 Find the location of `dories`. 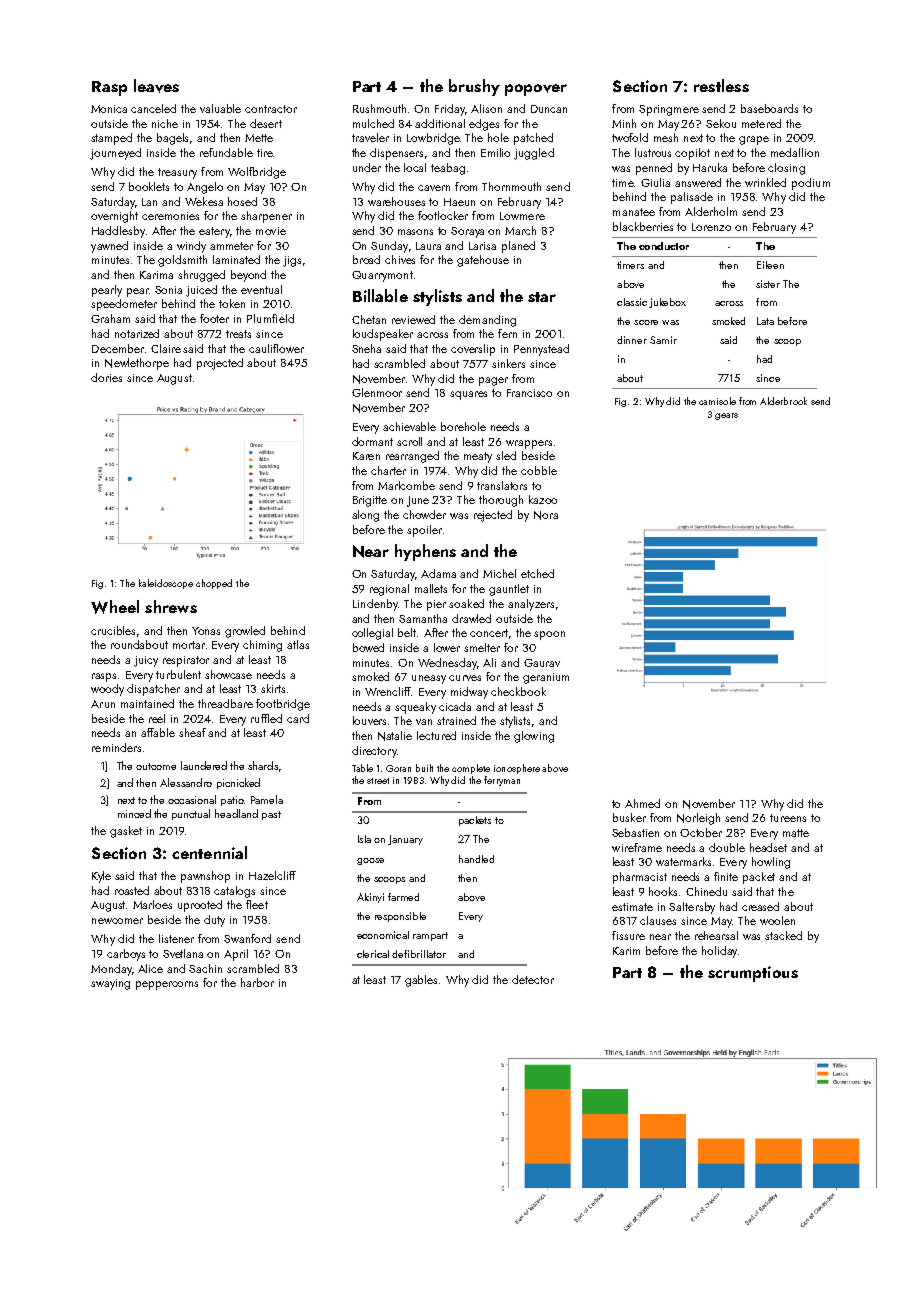

dories is located at coordinates (106, 377).
